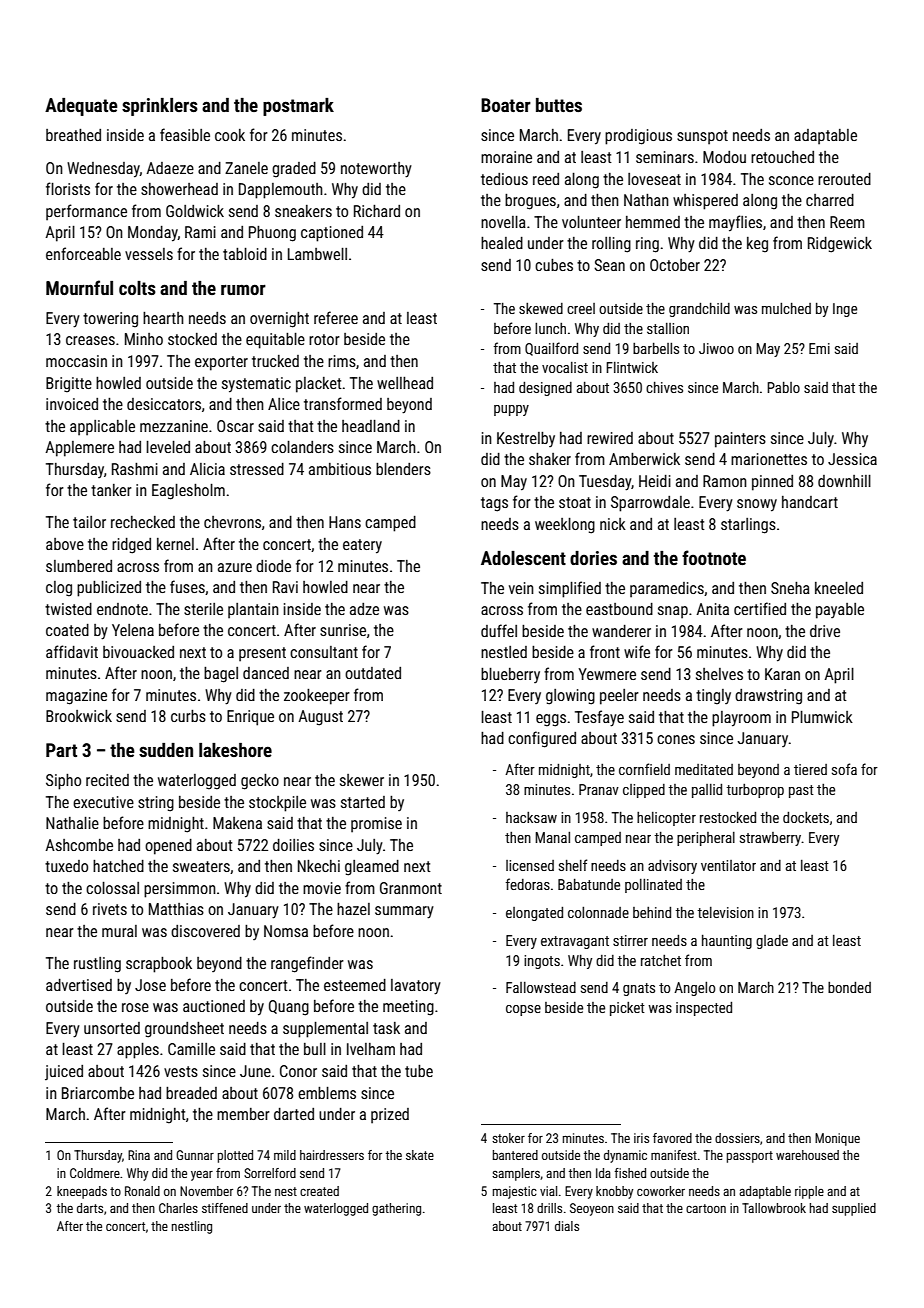 The height and width of the screenshot is (1308, 924). Describe the element at coordinates (404, 912) in the screenshot. I see `summary` at that location.
